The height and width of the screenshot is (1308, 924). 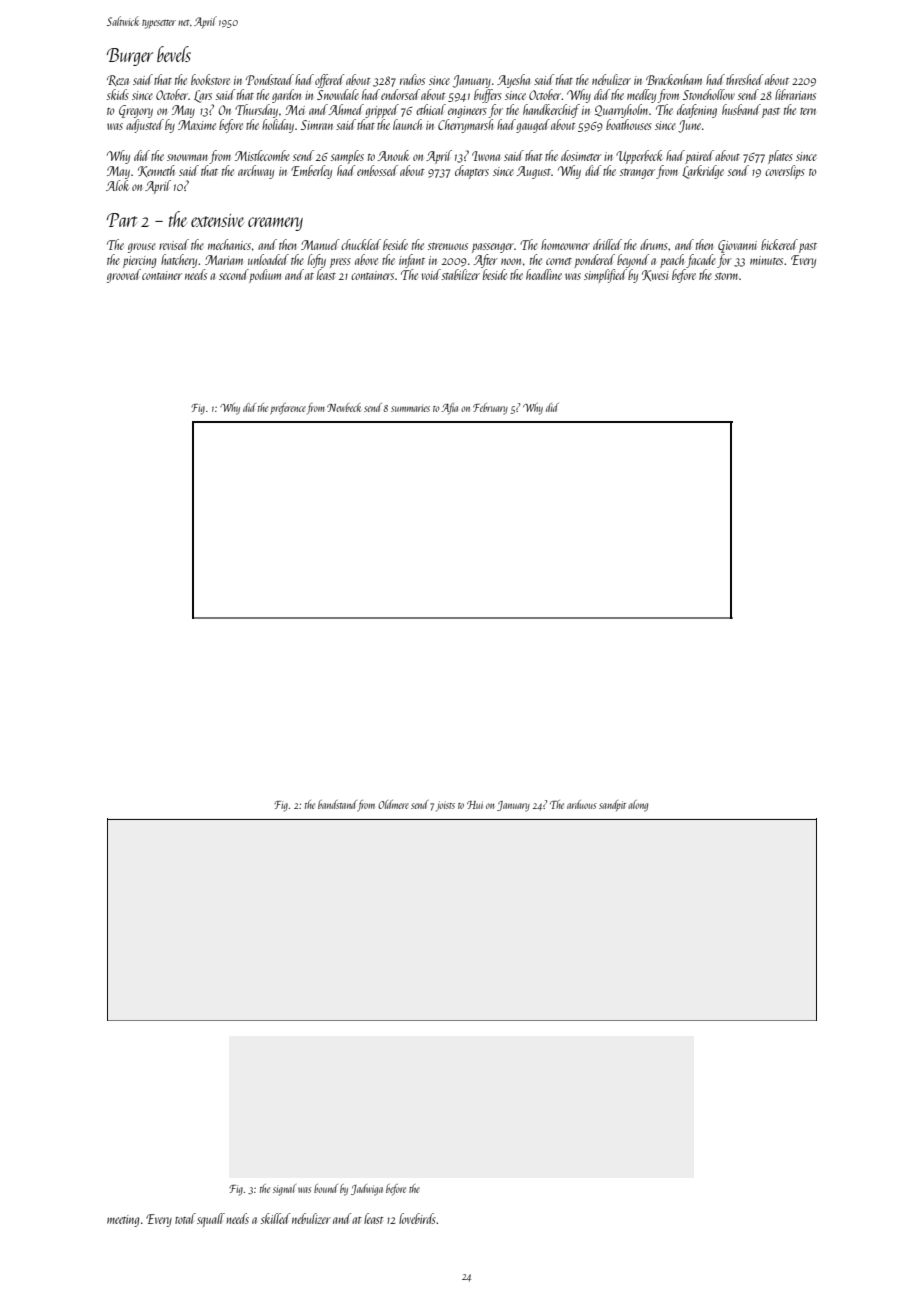 What do you see at coordinates (744, 79) in the screenshot?
I see `threshed` at bounding box center [744, 79].
